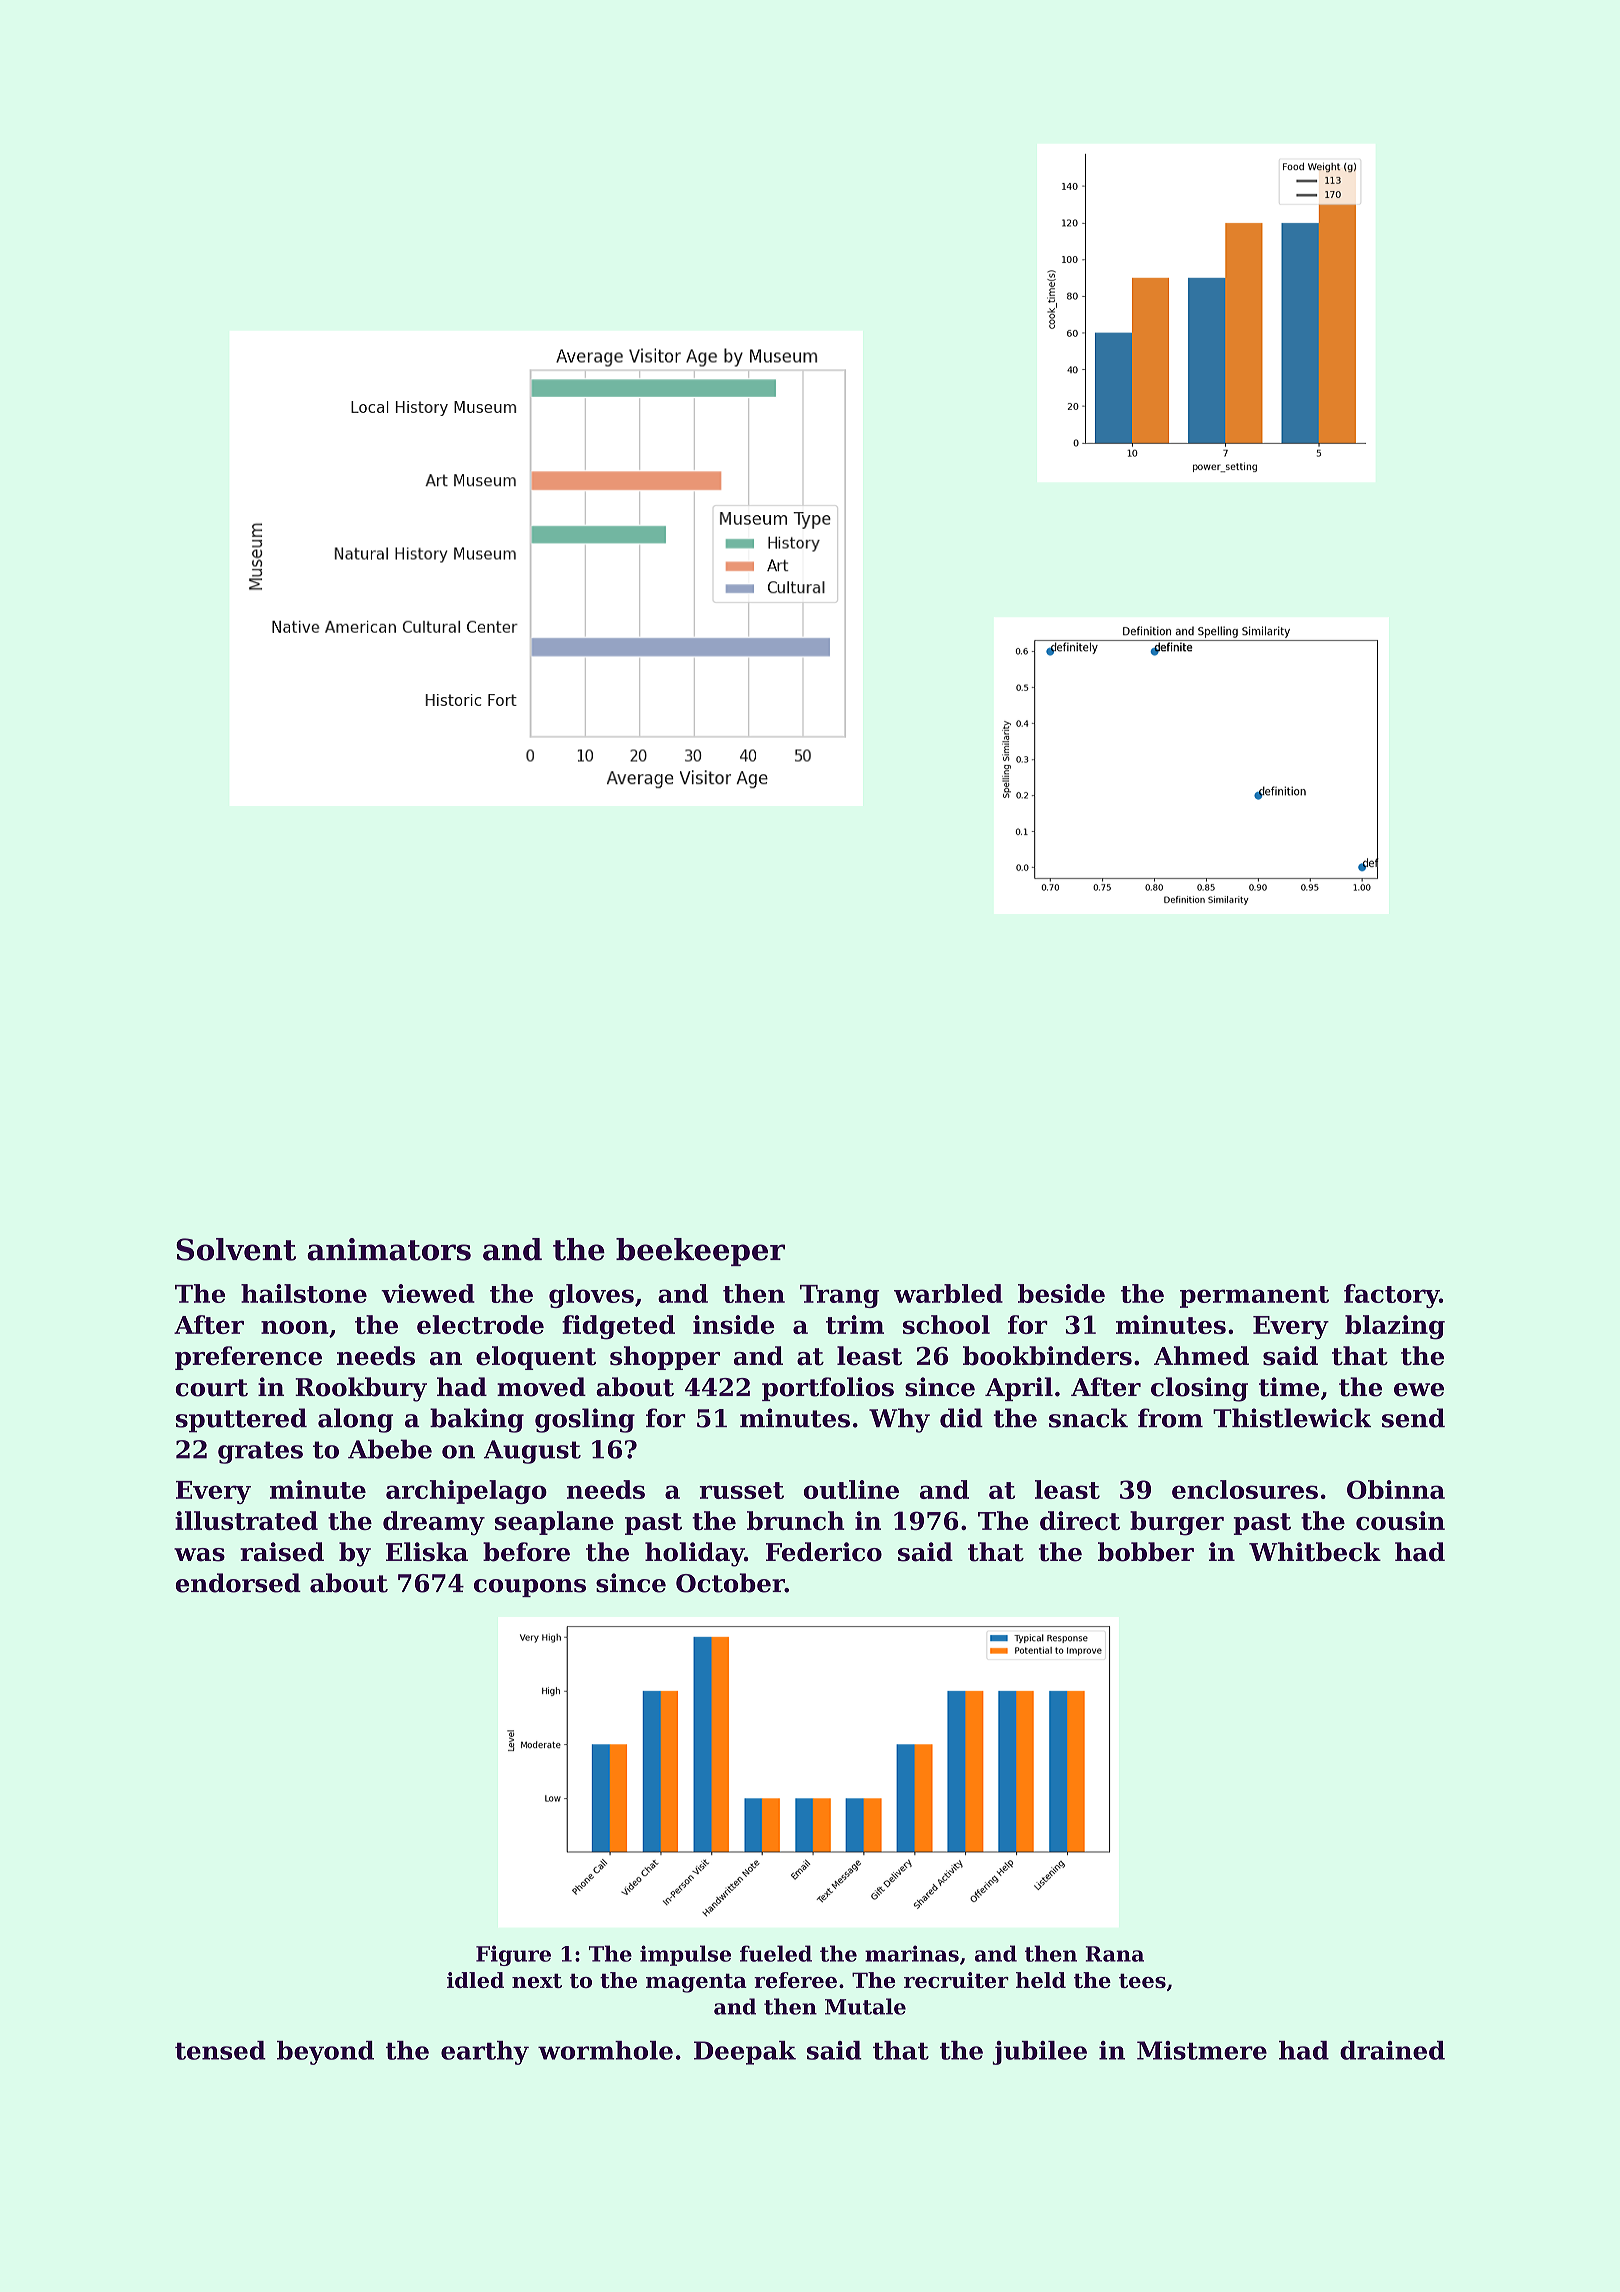  I want to click on Trang, so click(839, 1296).
